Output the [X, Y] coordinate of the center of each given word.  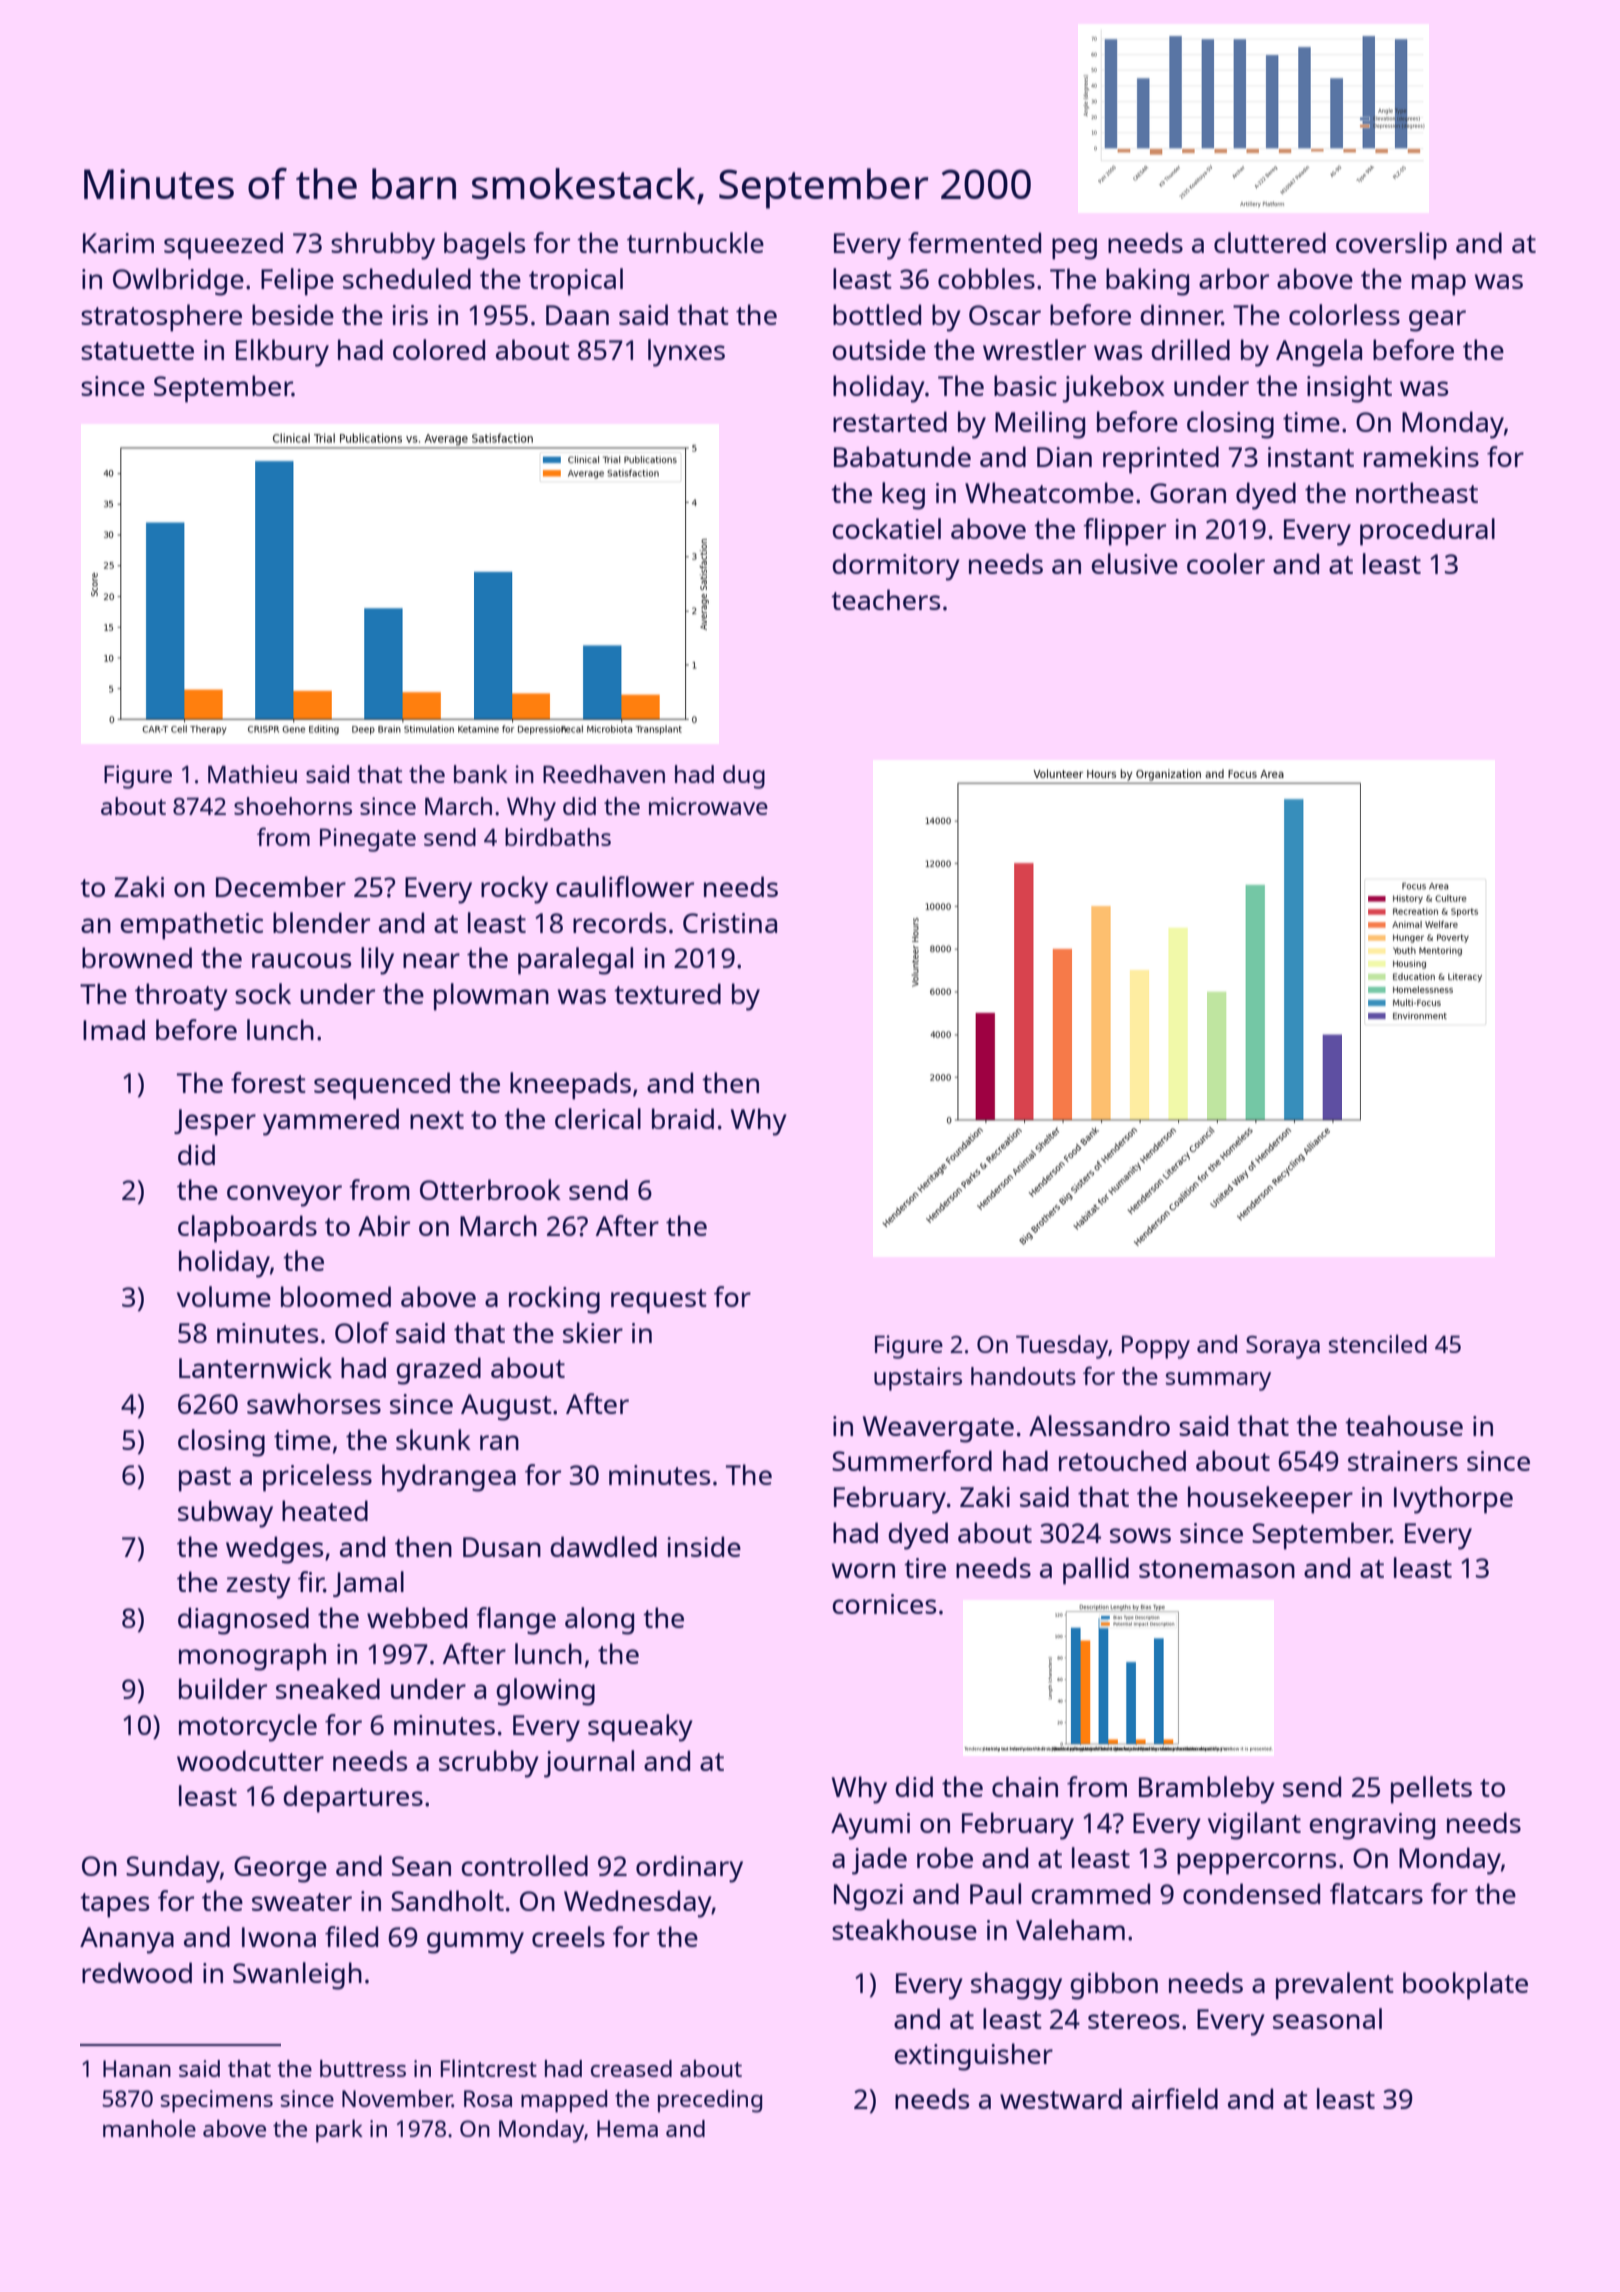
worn [863, 1570]
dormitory [896, 567]
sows [1140, 1535]
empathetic [191, 926]
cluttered [1270, 242]
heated [325, 1510]
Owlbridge [178, 282]
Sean [421, 1866]
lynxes [686, 353]
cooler [1226, 563]
